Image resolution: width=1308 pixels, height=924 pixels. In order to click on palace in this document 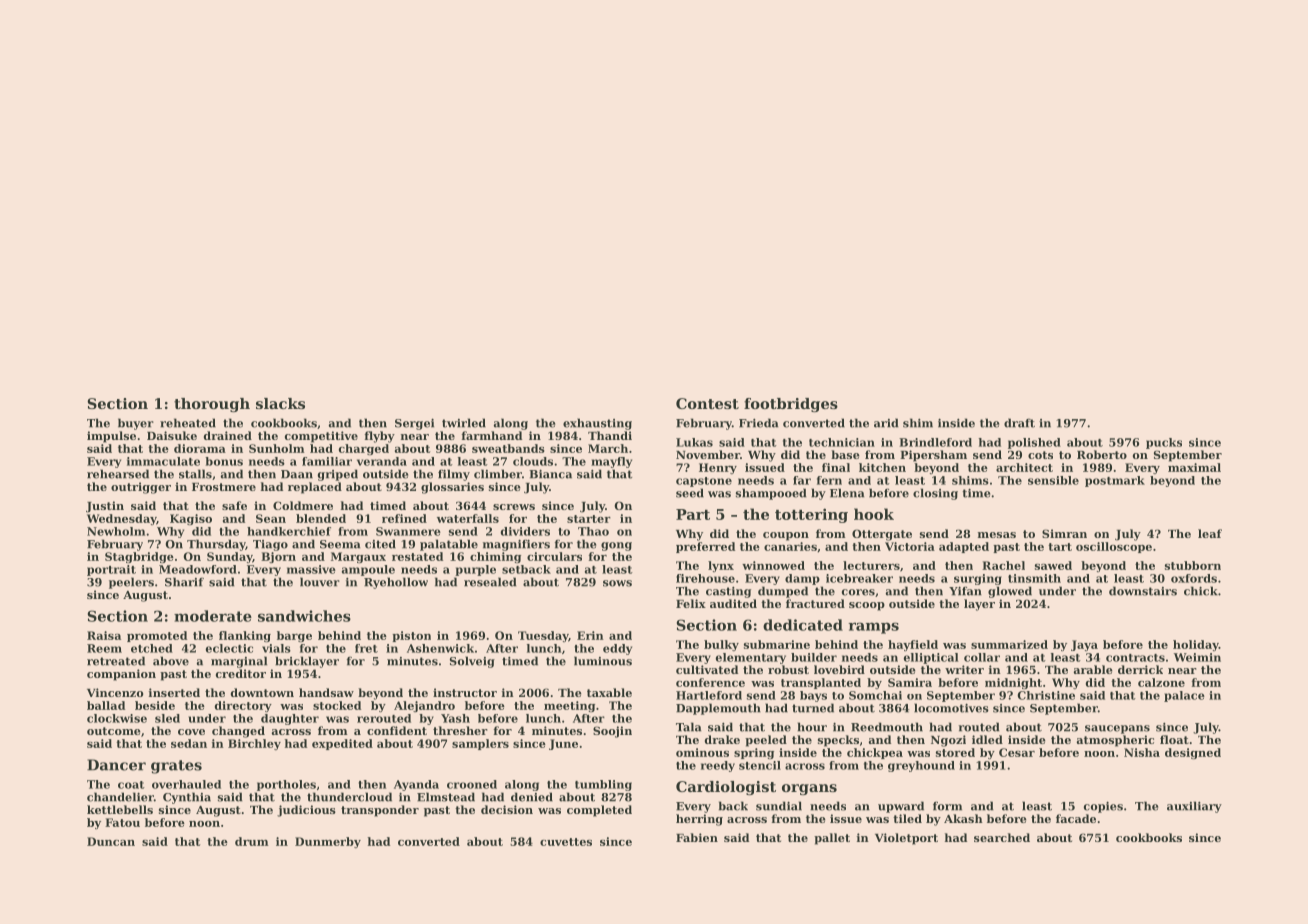, I will do `click(1184, 696)`.
